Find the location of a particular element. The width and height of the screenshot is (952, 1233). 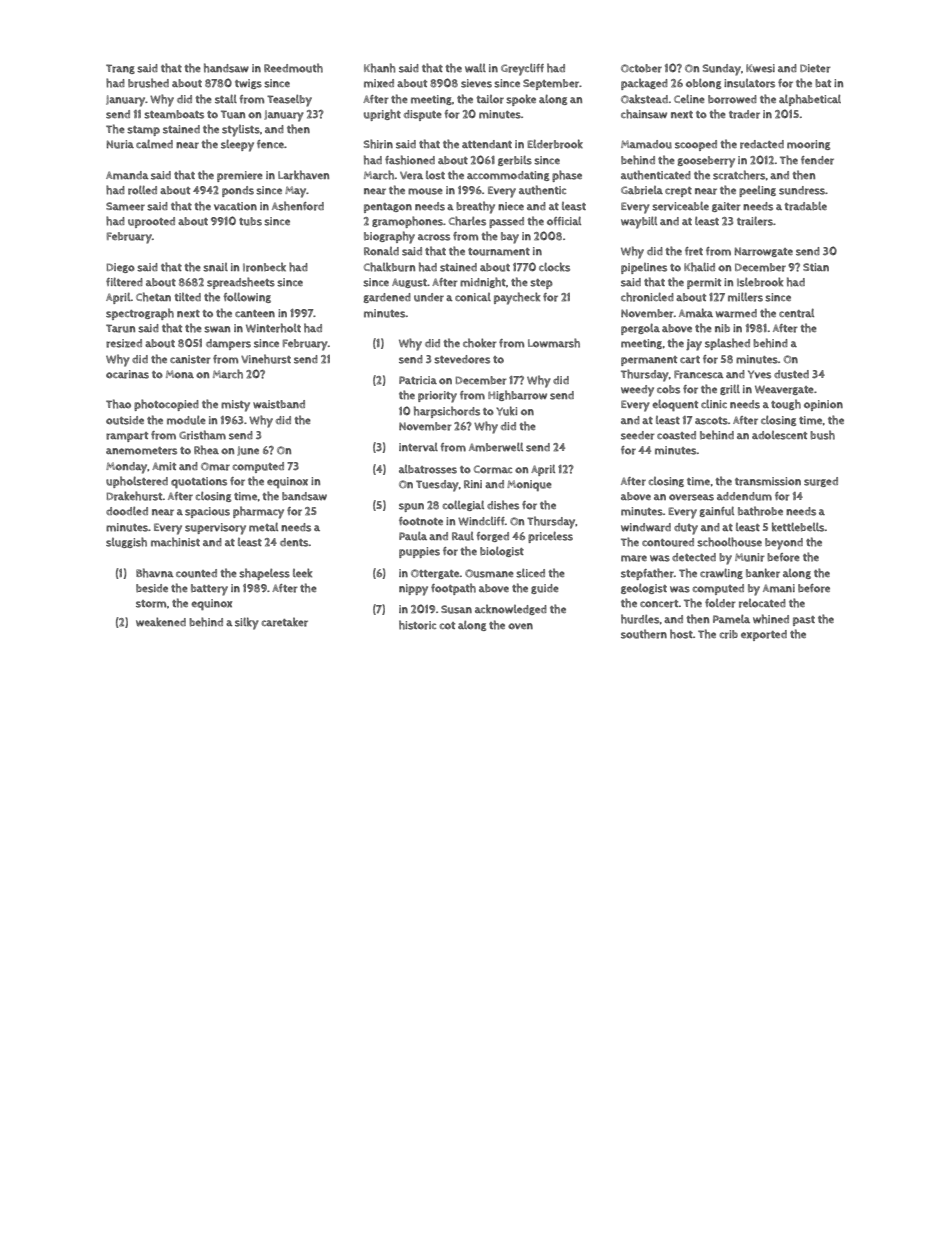

following is located at coordinates (247, 297).
